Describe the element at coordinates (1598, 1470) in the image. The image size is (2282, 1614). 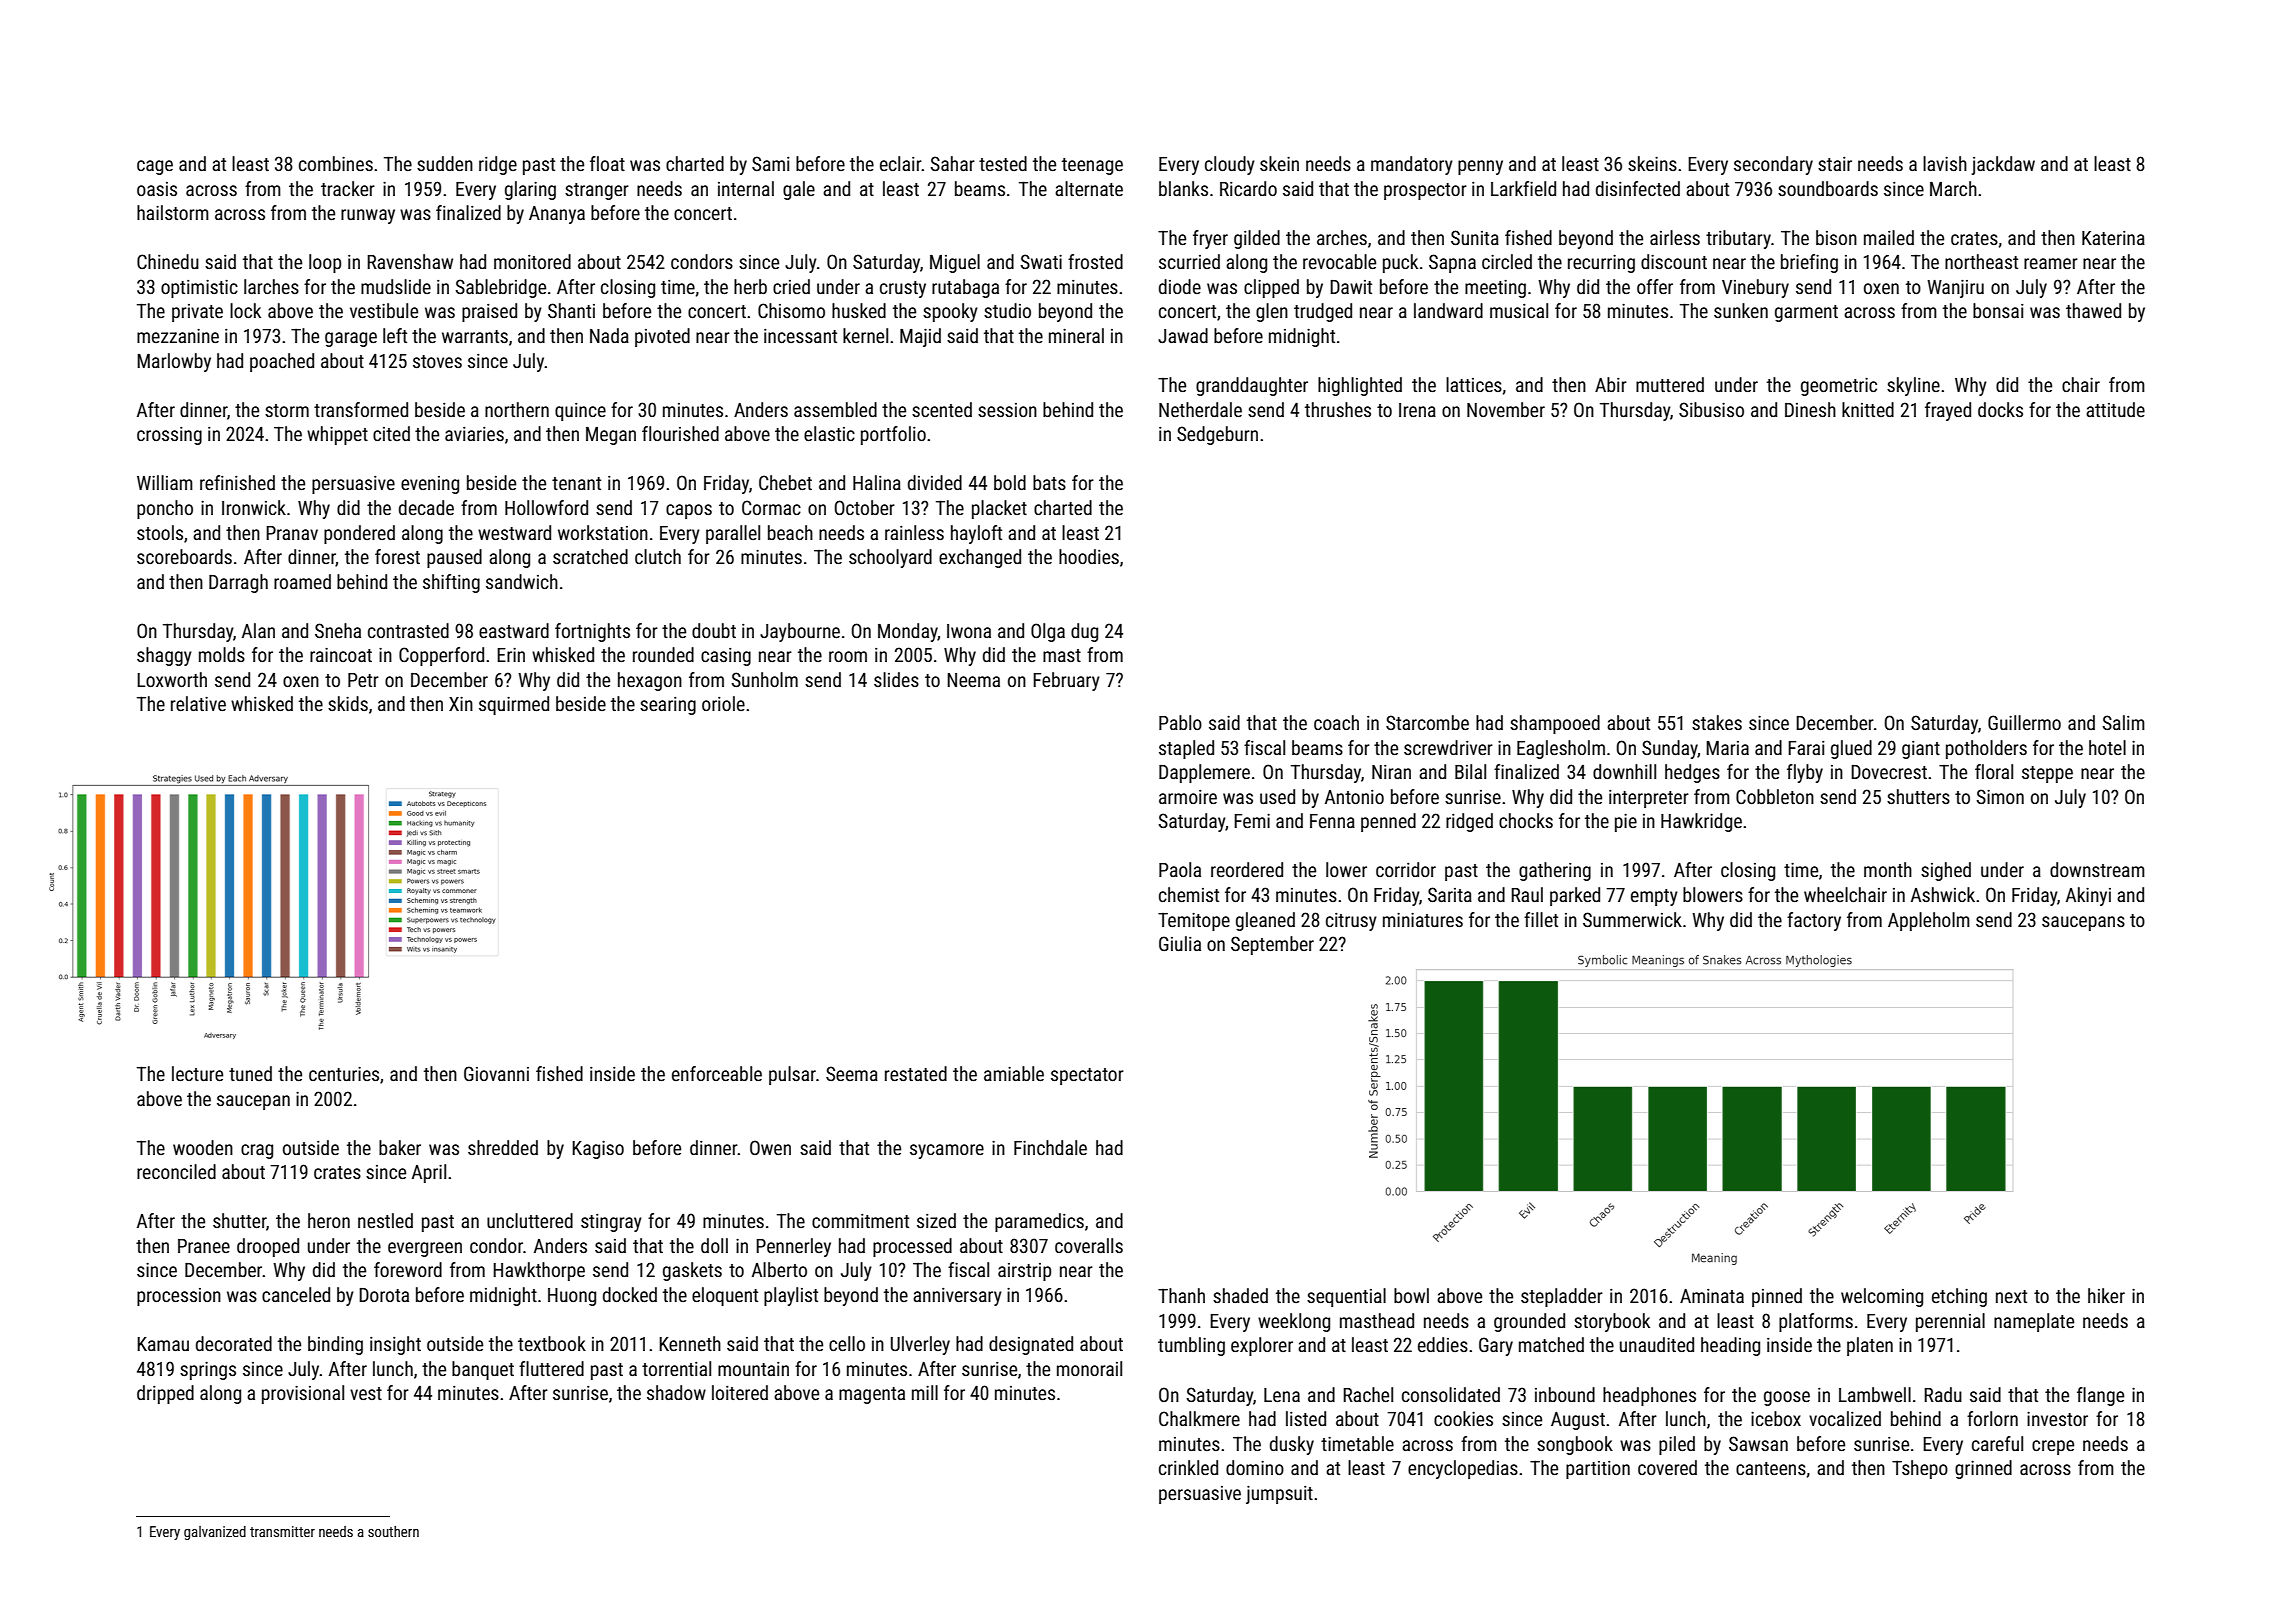
I see `partition` at that location.
